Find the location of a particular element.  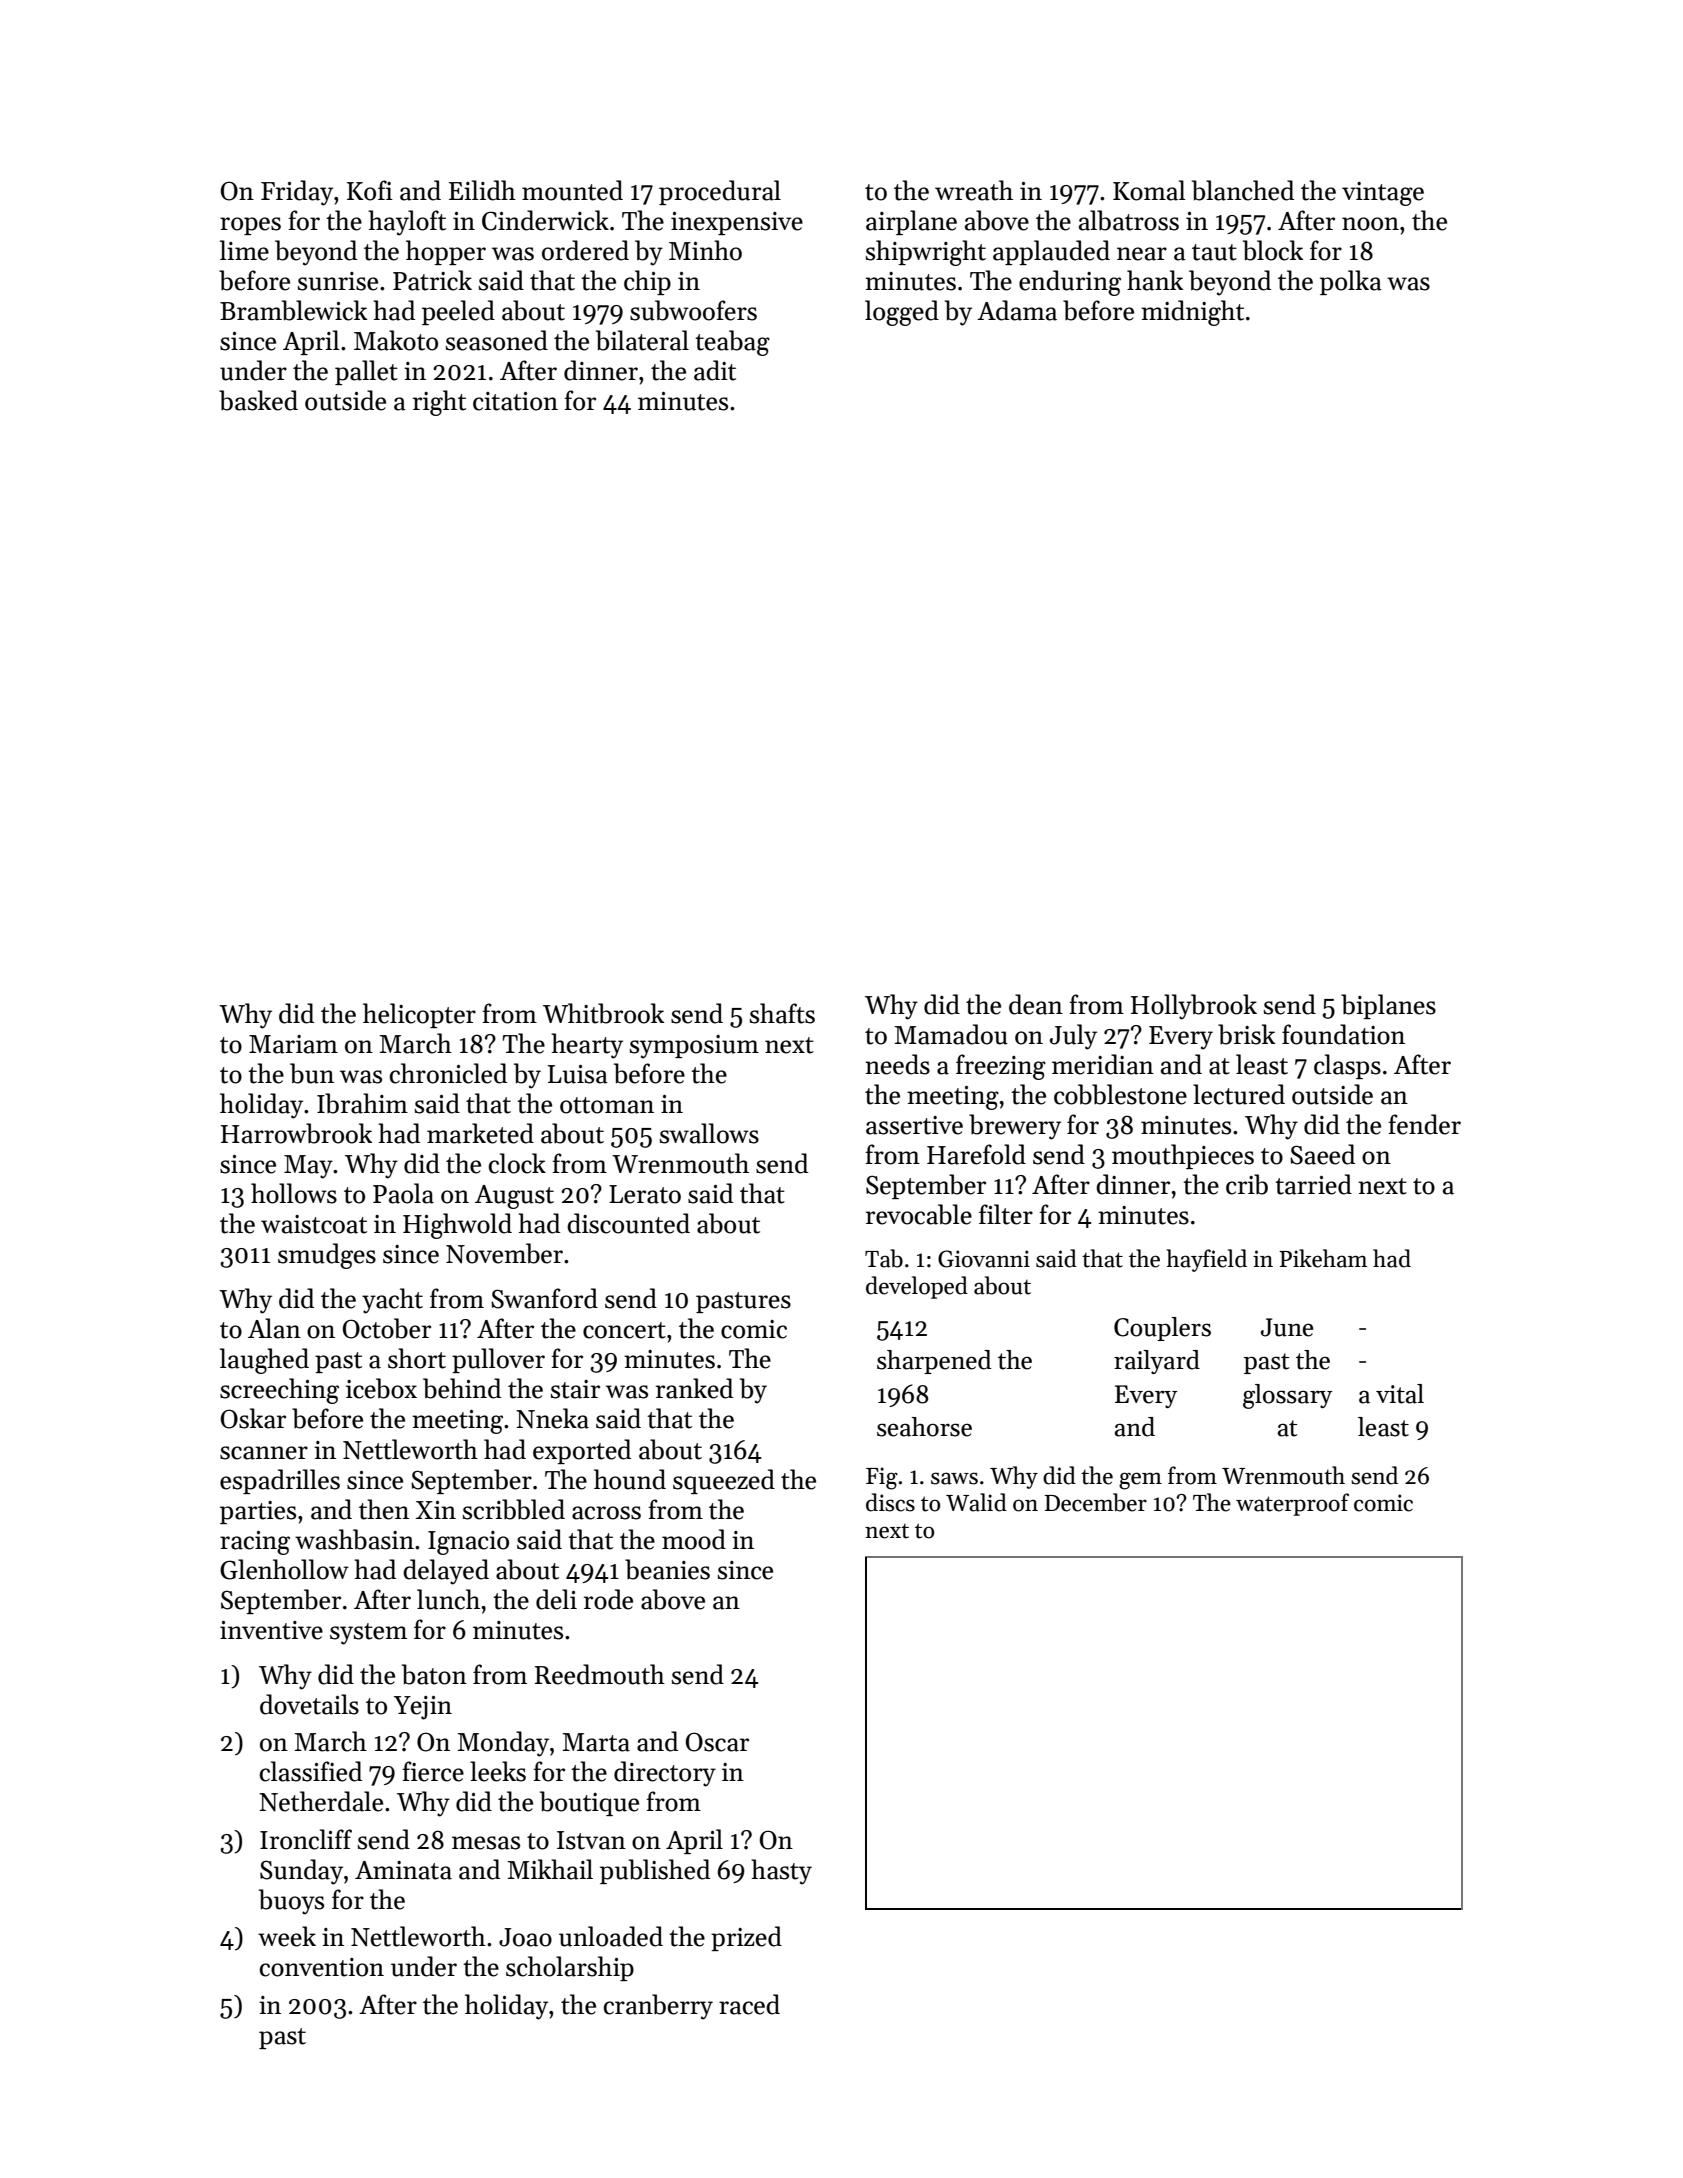

raced is located at coordinates (749, 2004).
